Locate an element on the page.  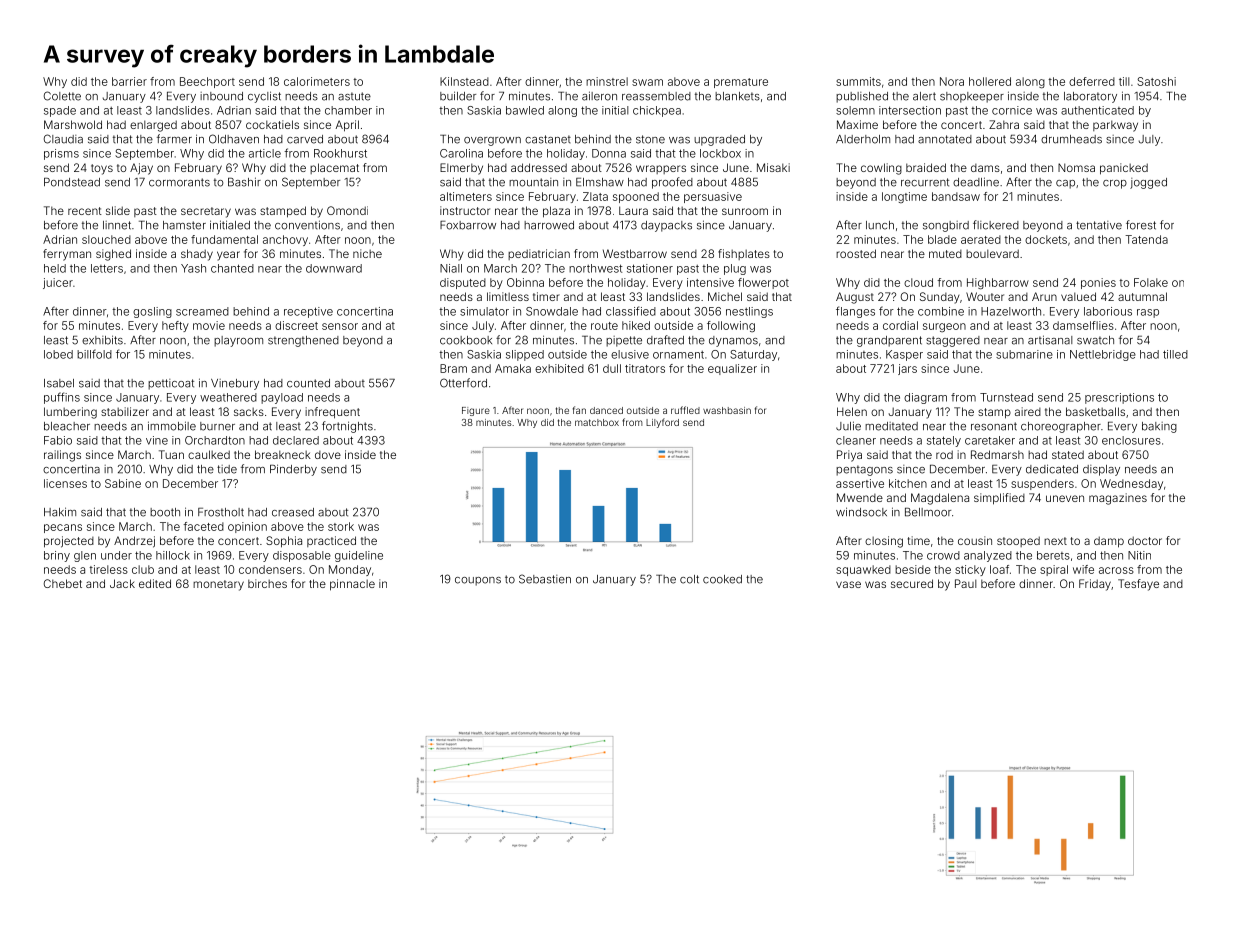
hollered is located at coordinates (990, 81).
